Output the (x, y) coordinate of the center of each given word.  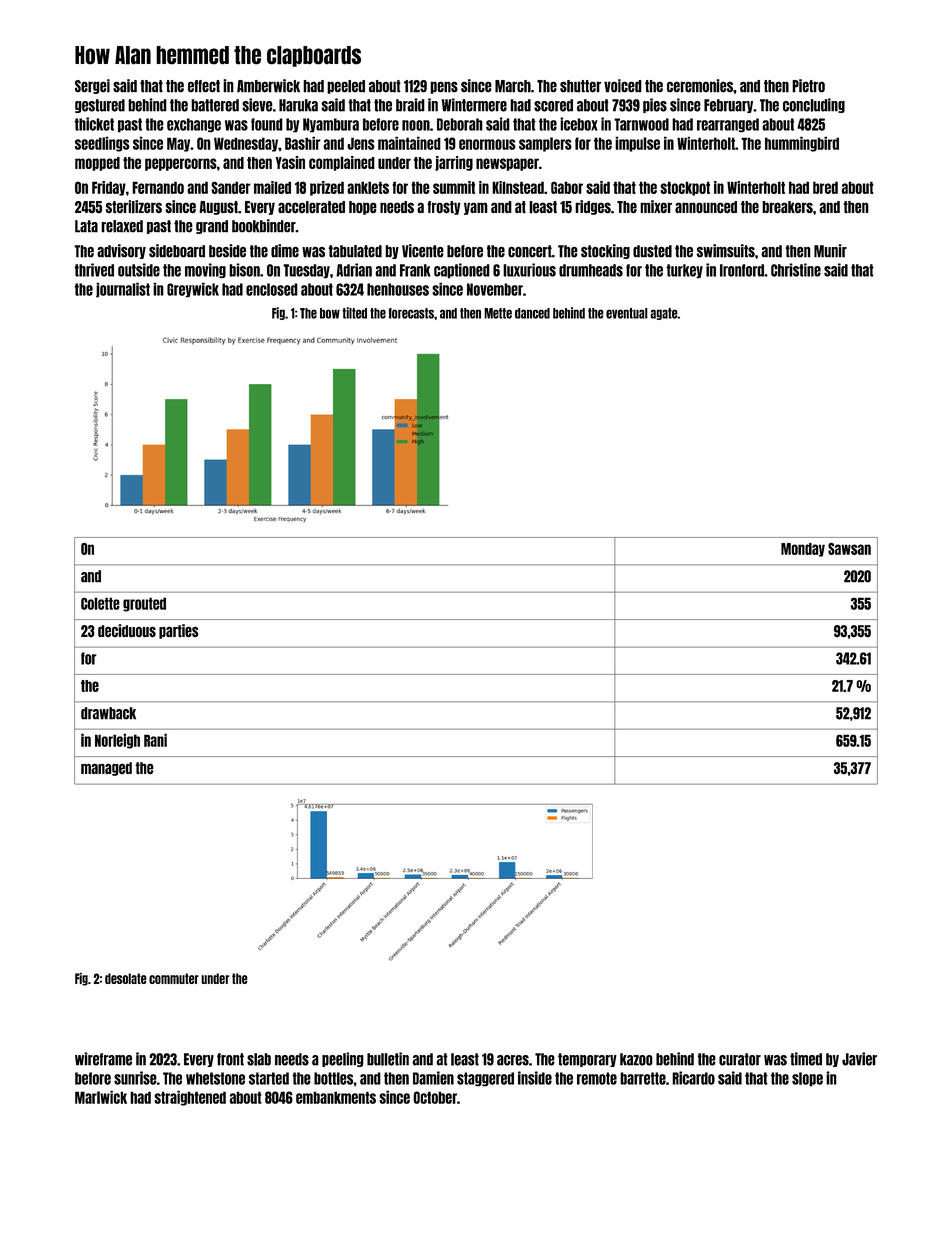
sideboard (177, 251)
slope (807, 1079)
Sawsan (849, 548)
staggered (485, 1079)
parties (179, 631)
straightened (190, 1098)
